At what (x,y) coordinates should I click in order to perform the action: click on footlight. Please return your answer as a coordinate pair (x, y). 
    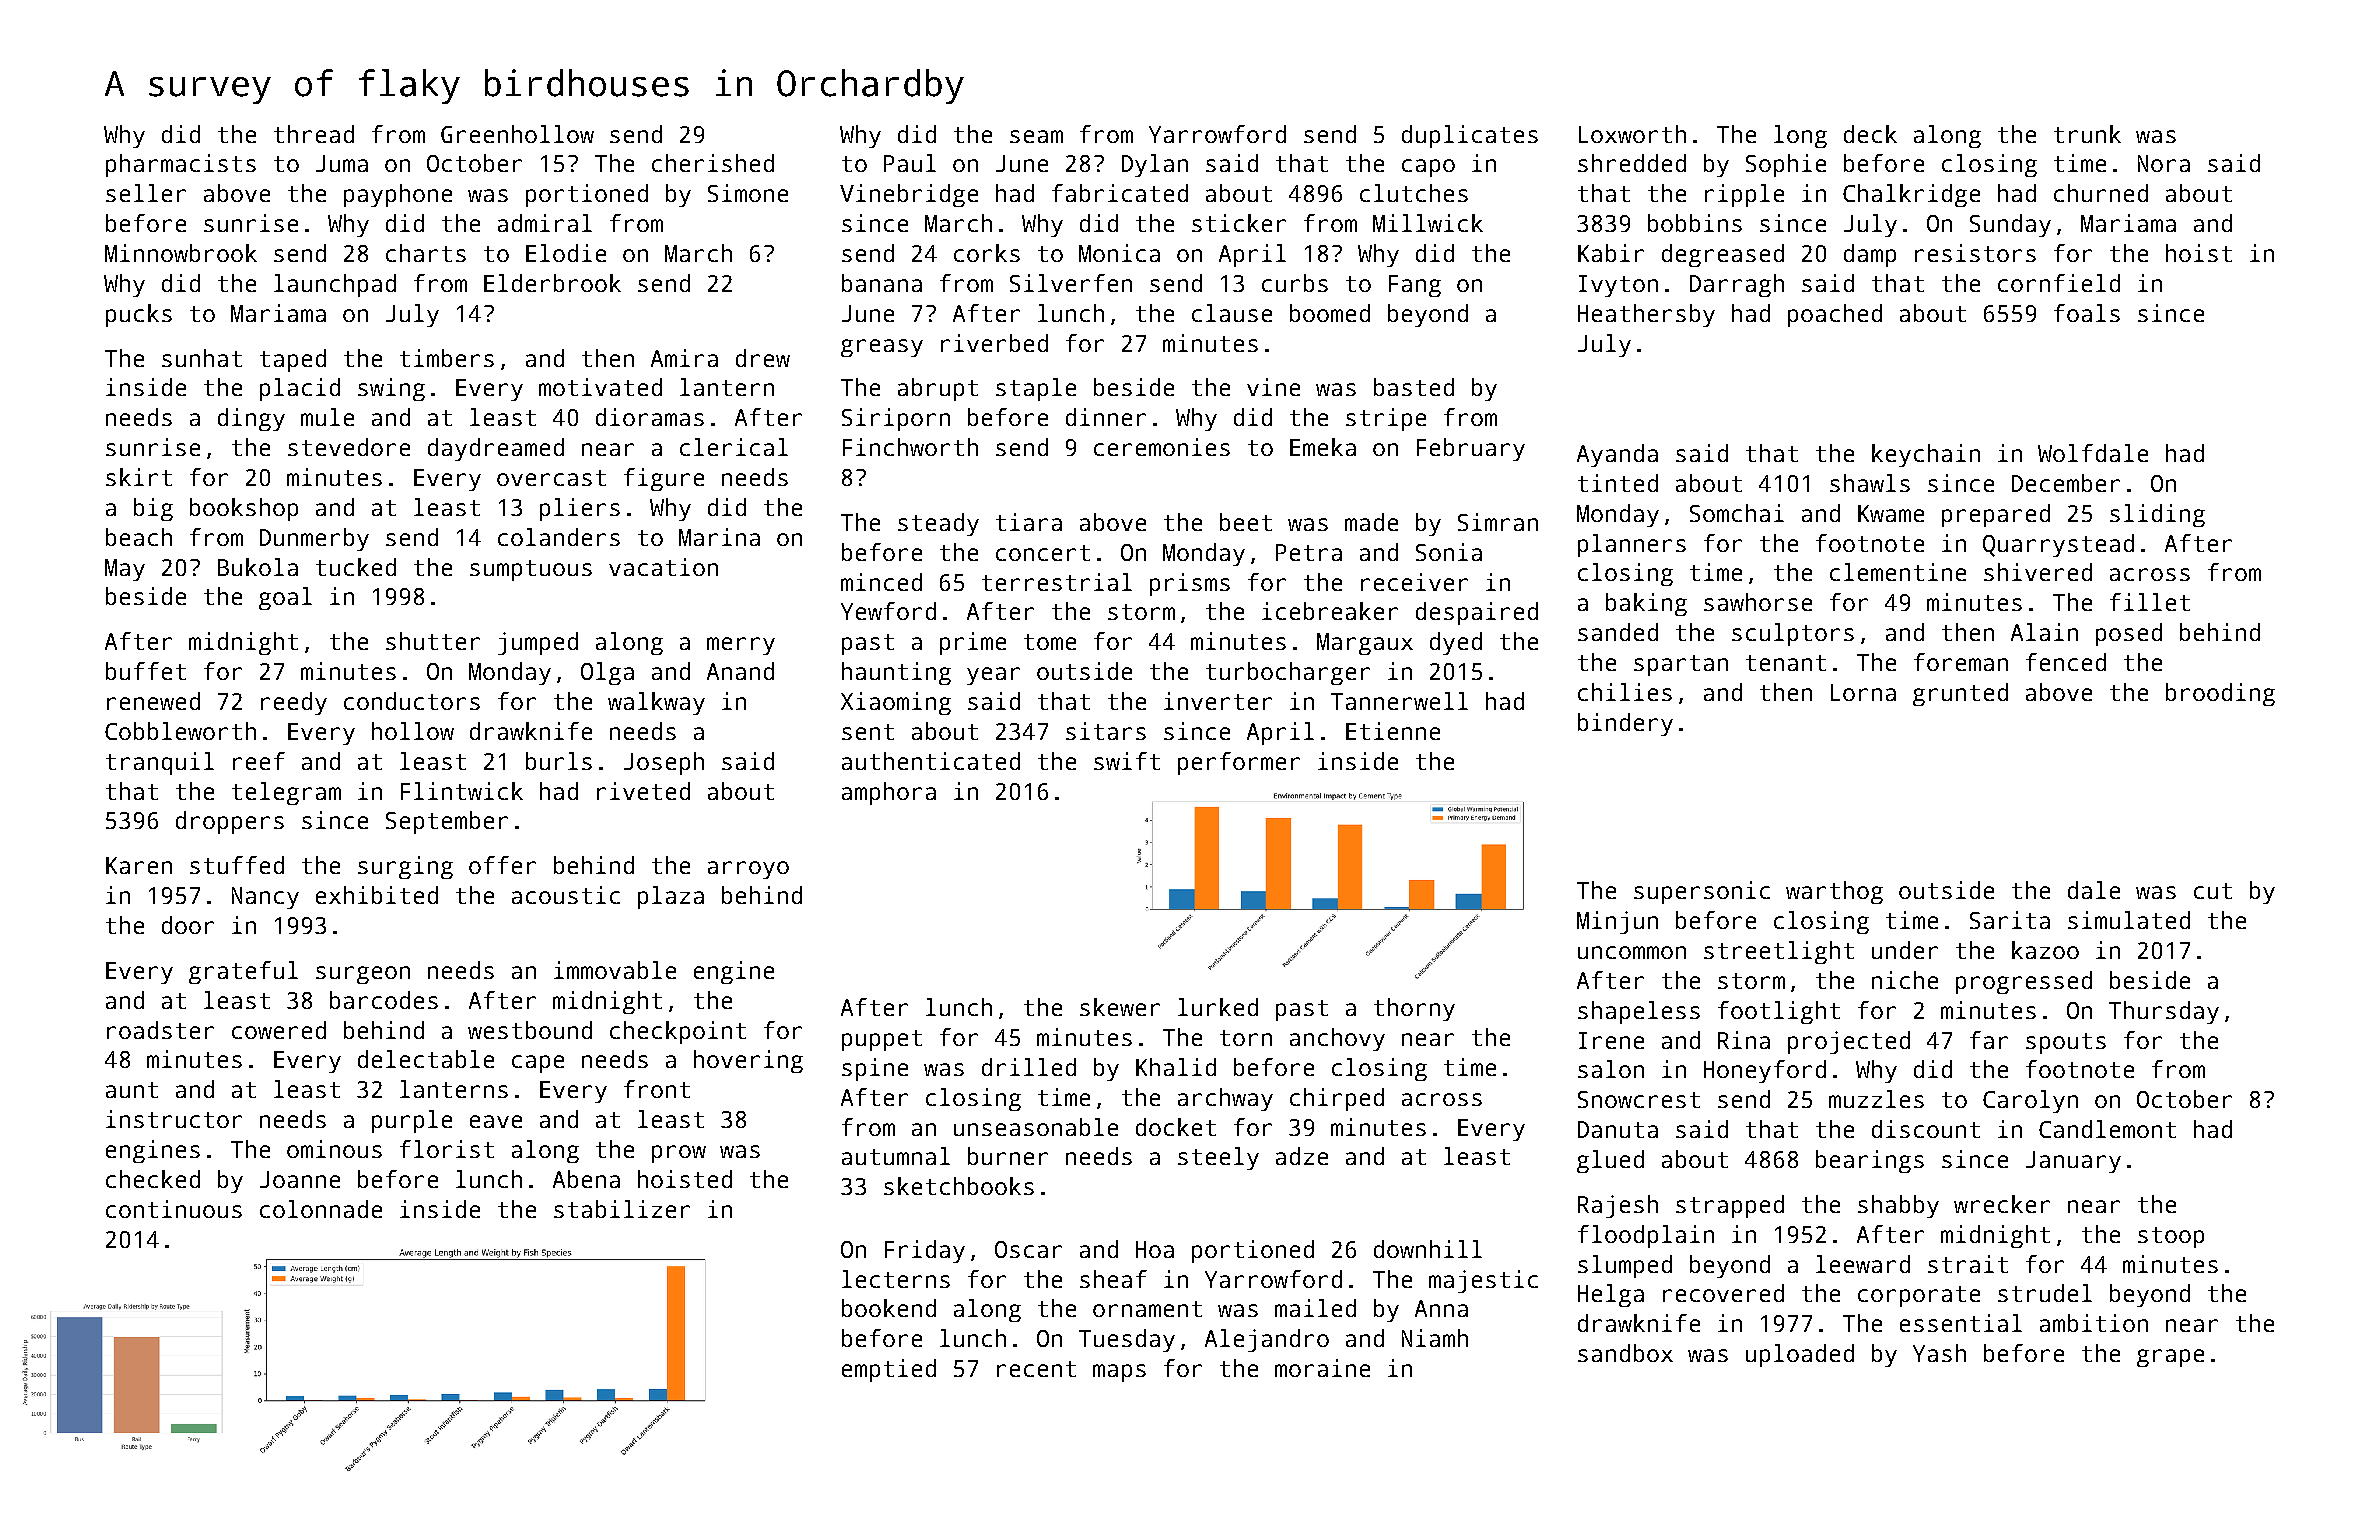
    Looking at the image, I should click on (1779, 1012).
